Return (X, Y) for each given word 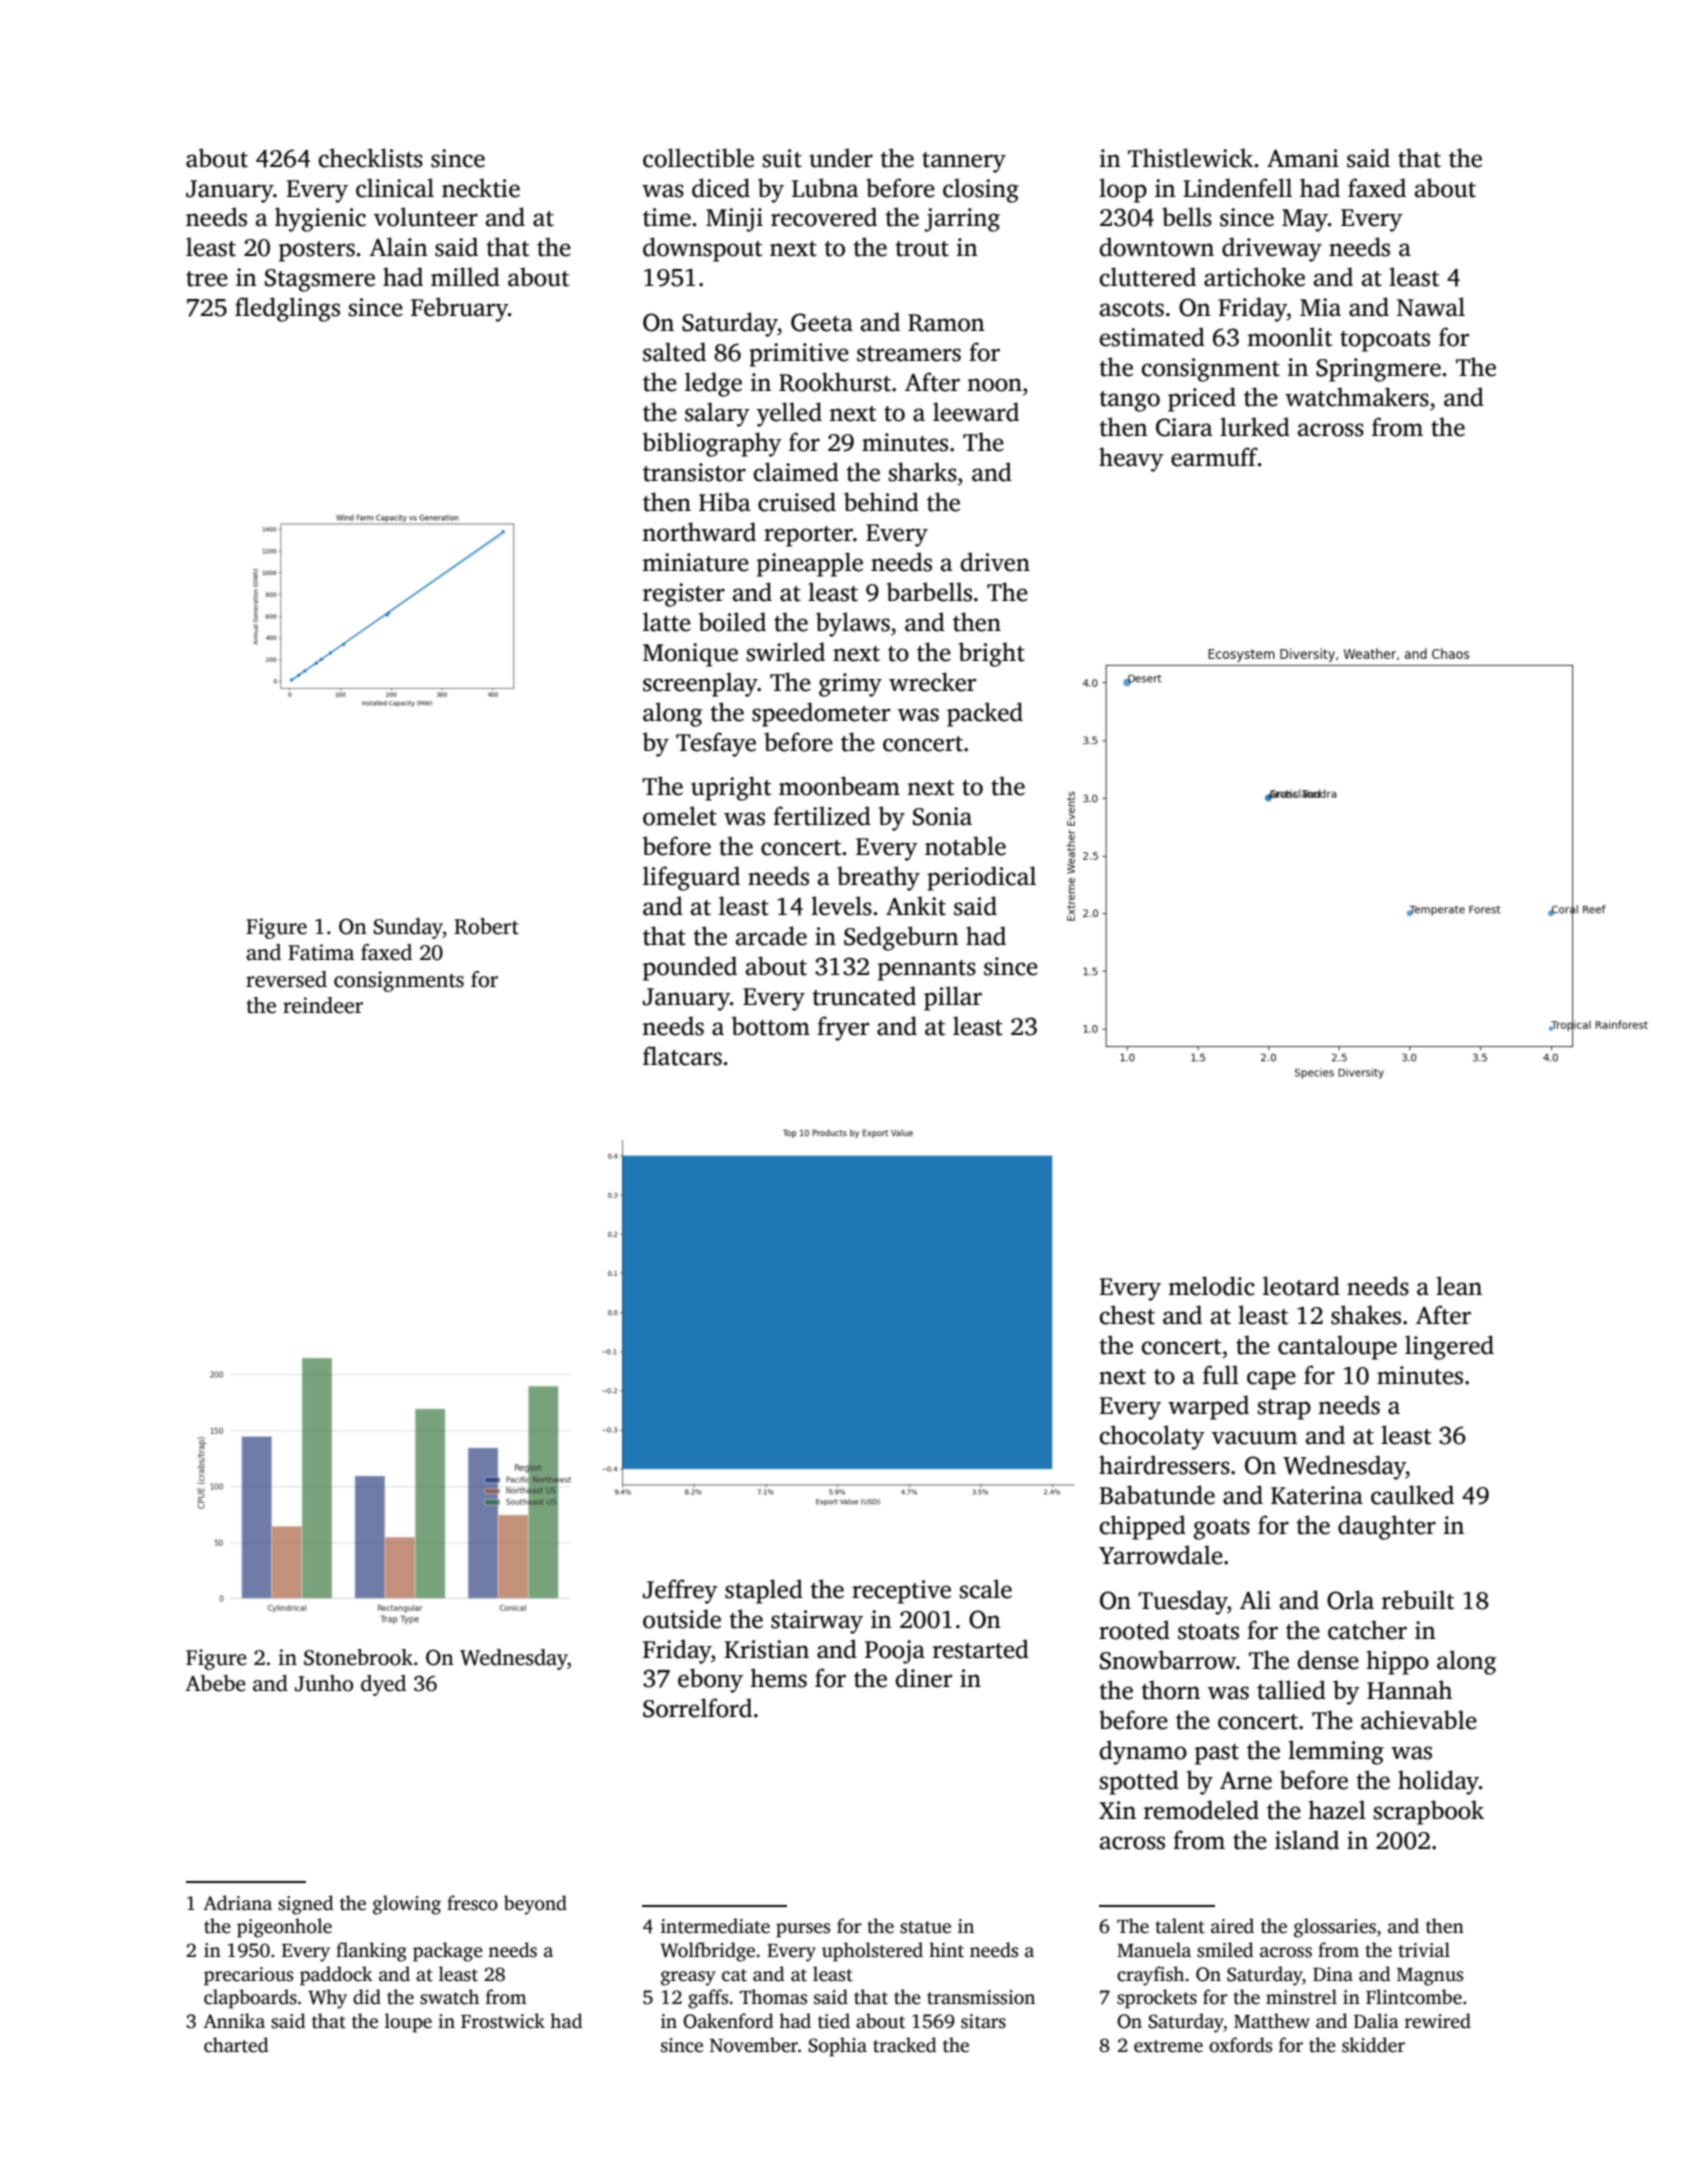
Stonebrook (358, 1657)
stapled (764, 1591)
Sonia (942, 816)
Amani (1303, 158)
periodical (981, 878)
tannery (964, 162)
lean (1459, 1286)
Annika (234, 2021)
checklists (371, 158)
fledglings (287, 309)
